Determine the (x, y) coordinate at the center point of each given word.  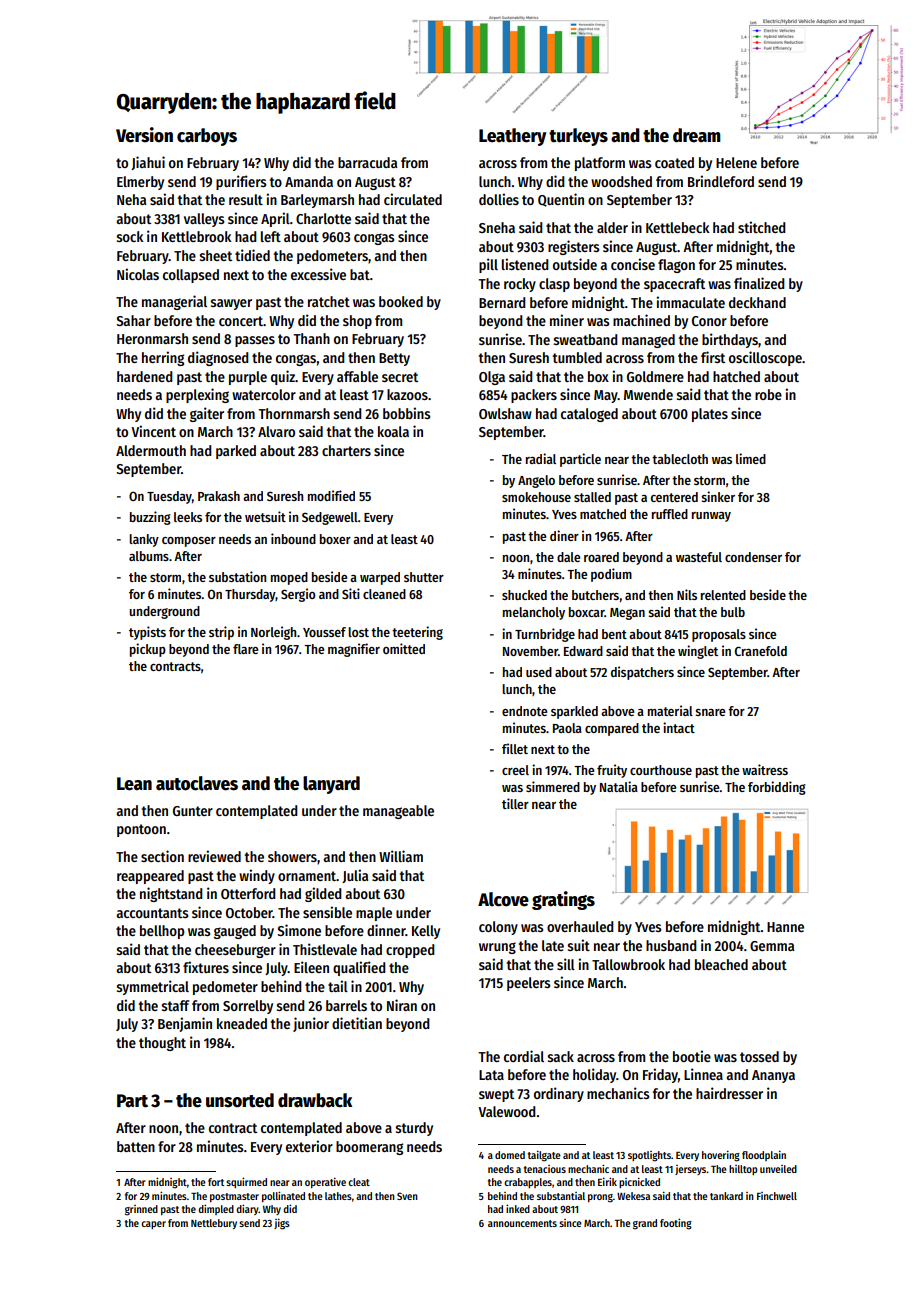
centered (674, 497)
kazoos (407, 394)
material (670, 710)
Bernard (502, 302)
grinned (141, 1210)
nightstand (171, 894)
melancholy (534, 613)
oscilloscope (765, 358)
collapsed (191, 276)
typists (147, 633)
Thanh (311, 338)
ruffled (670, 514)
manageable (398, 812)
